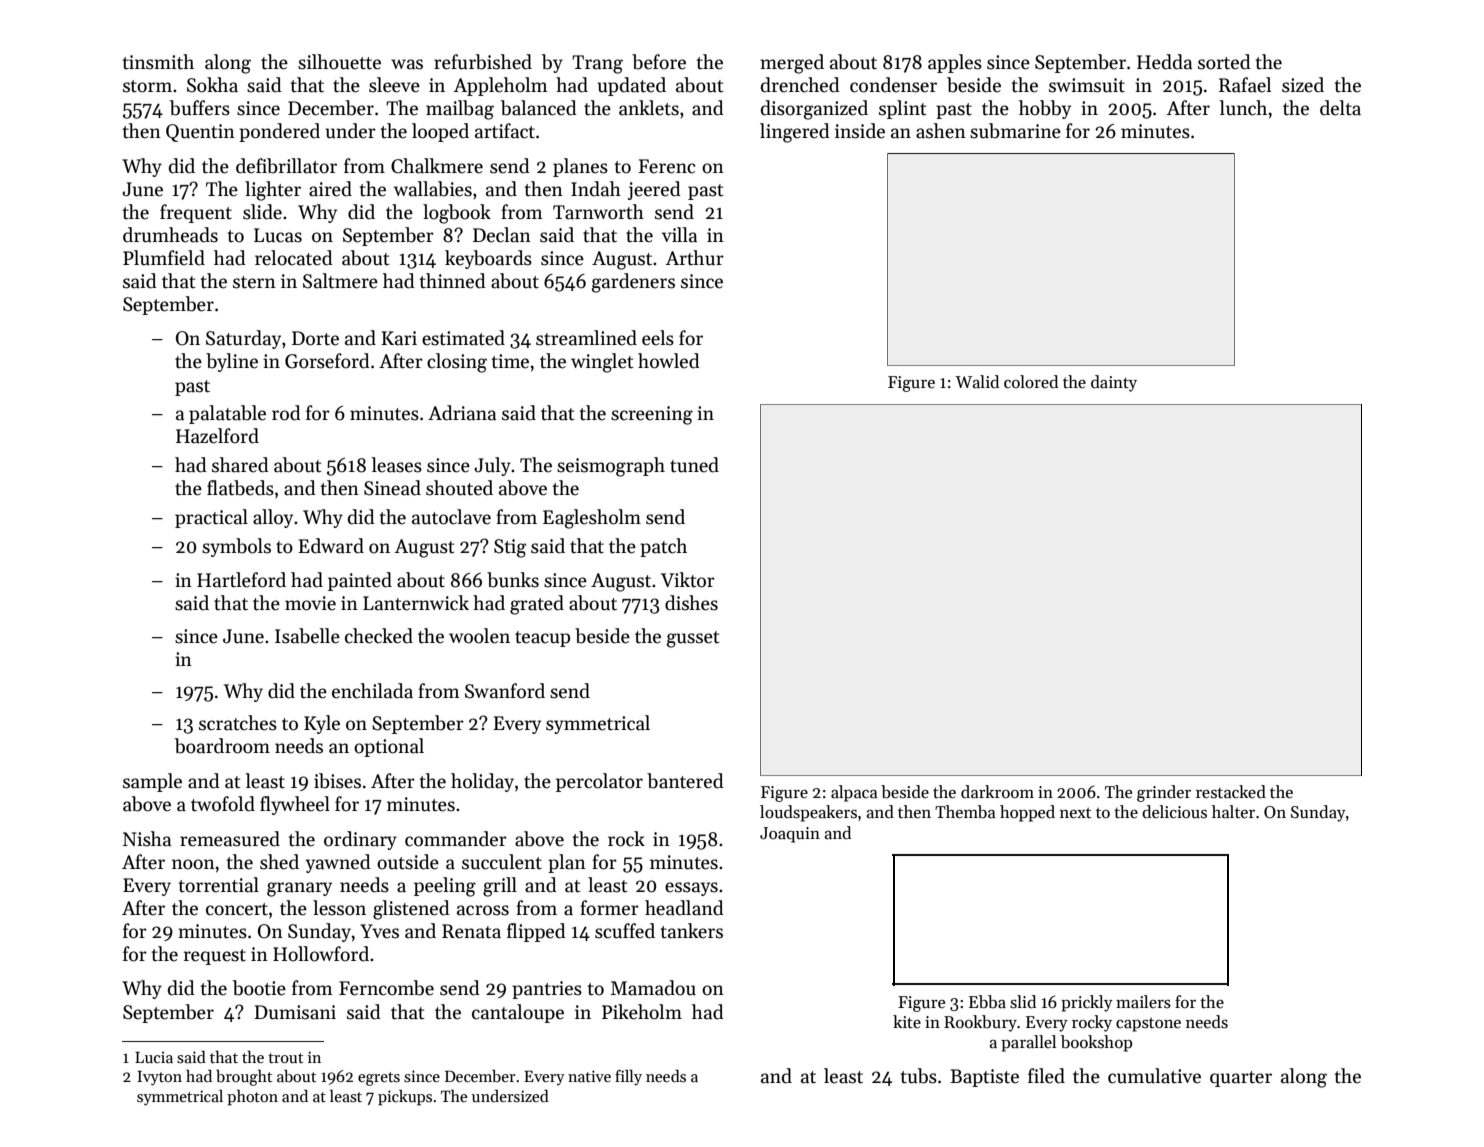 This document has width=1484, height=1147. What do you see at coordinates (295, 1012) in the document?
I see `Dumisani` at bounding box center [295, 1012].
